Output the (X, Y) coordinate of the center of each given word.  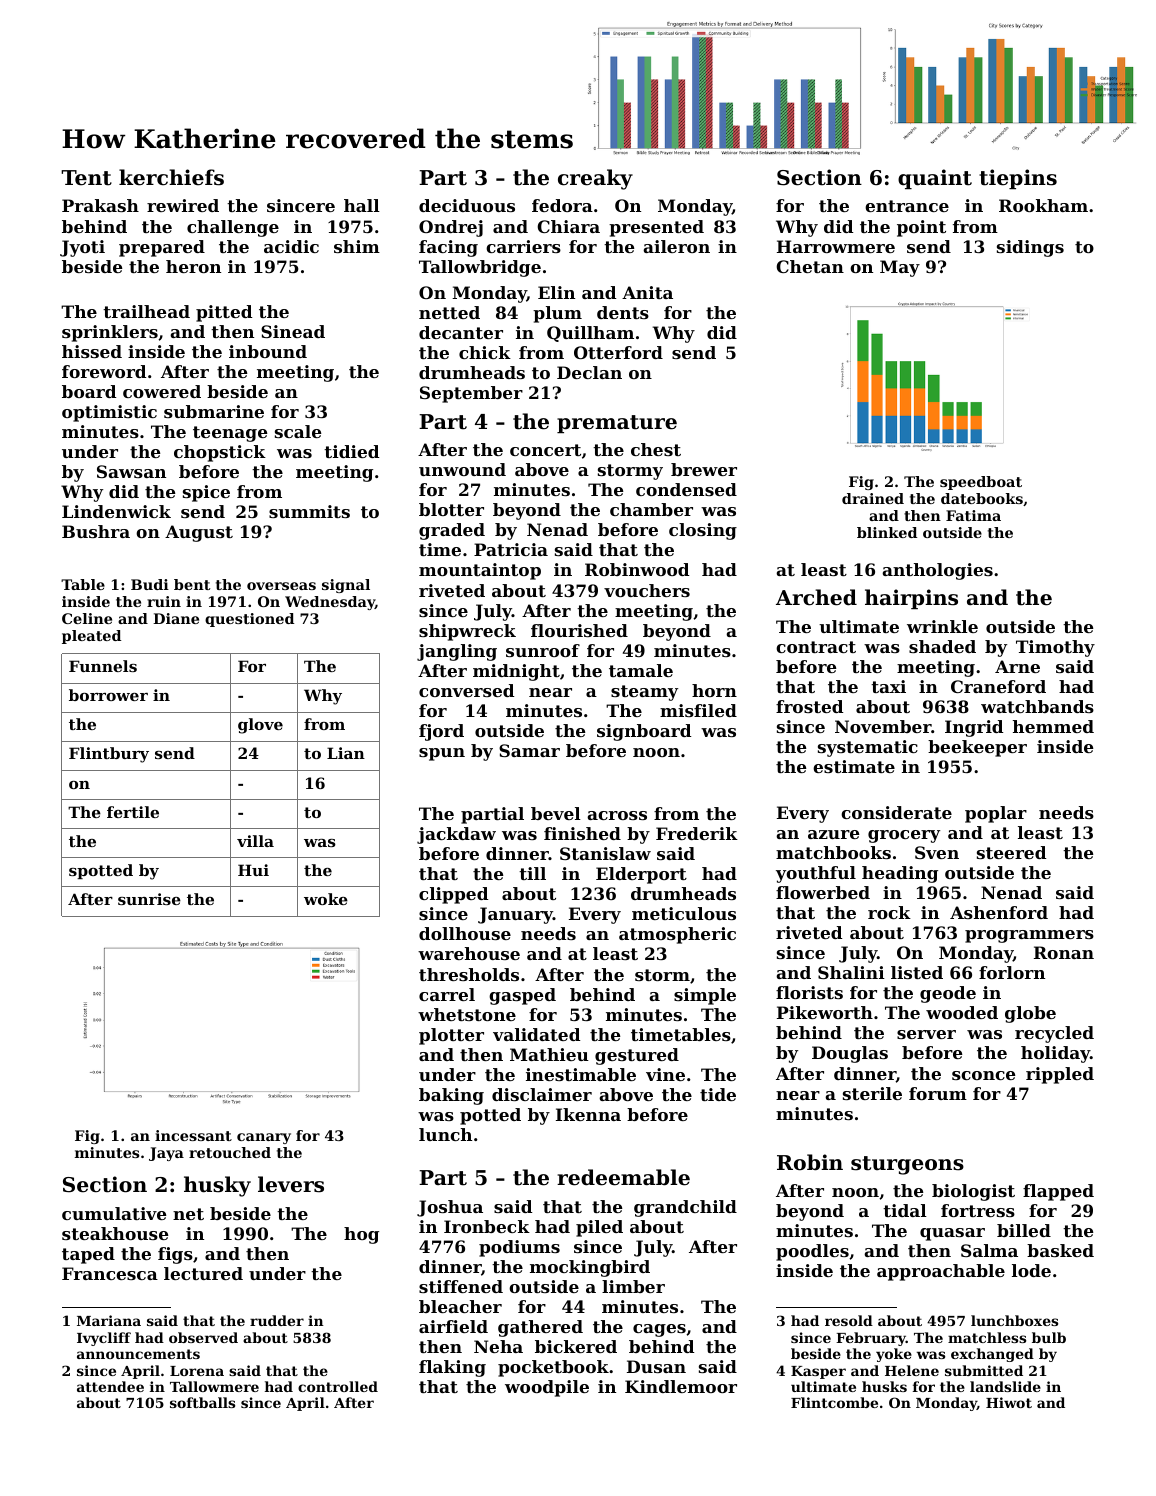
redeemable (623, 1177)
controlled (338, 1386)
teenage (230, 434)
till (532, 873)
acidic (291, 246)
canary (264, 1138)
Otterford (618, 352)
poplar (996, 814)
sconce (983, 1075)
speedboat (981, 483)
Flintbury (109, 755)
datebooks (982, 498)
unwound (462, 469)
